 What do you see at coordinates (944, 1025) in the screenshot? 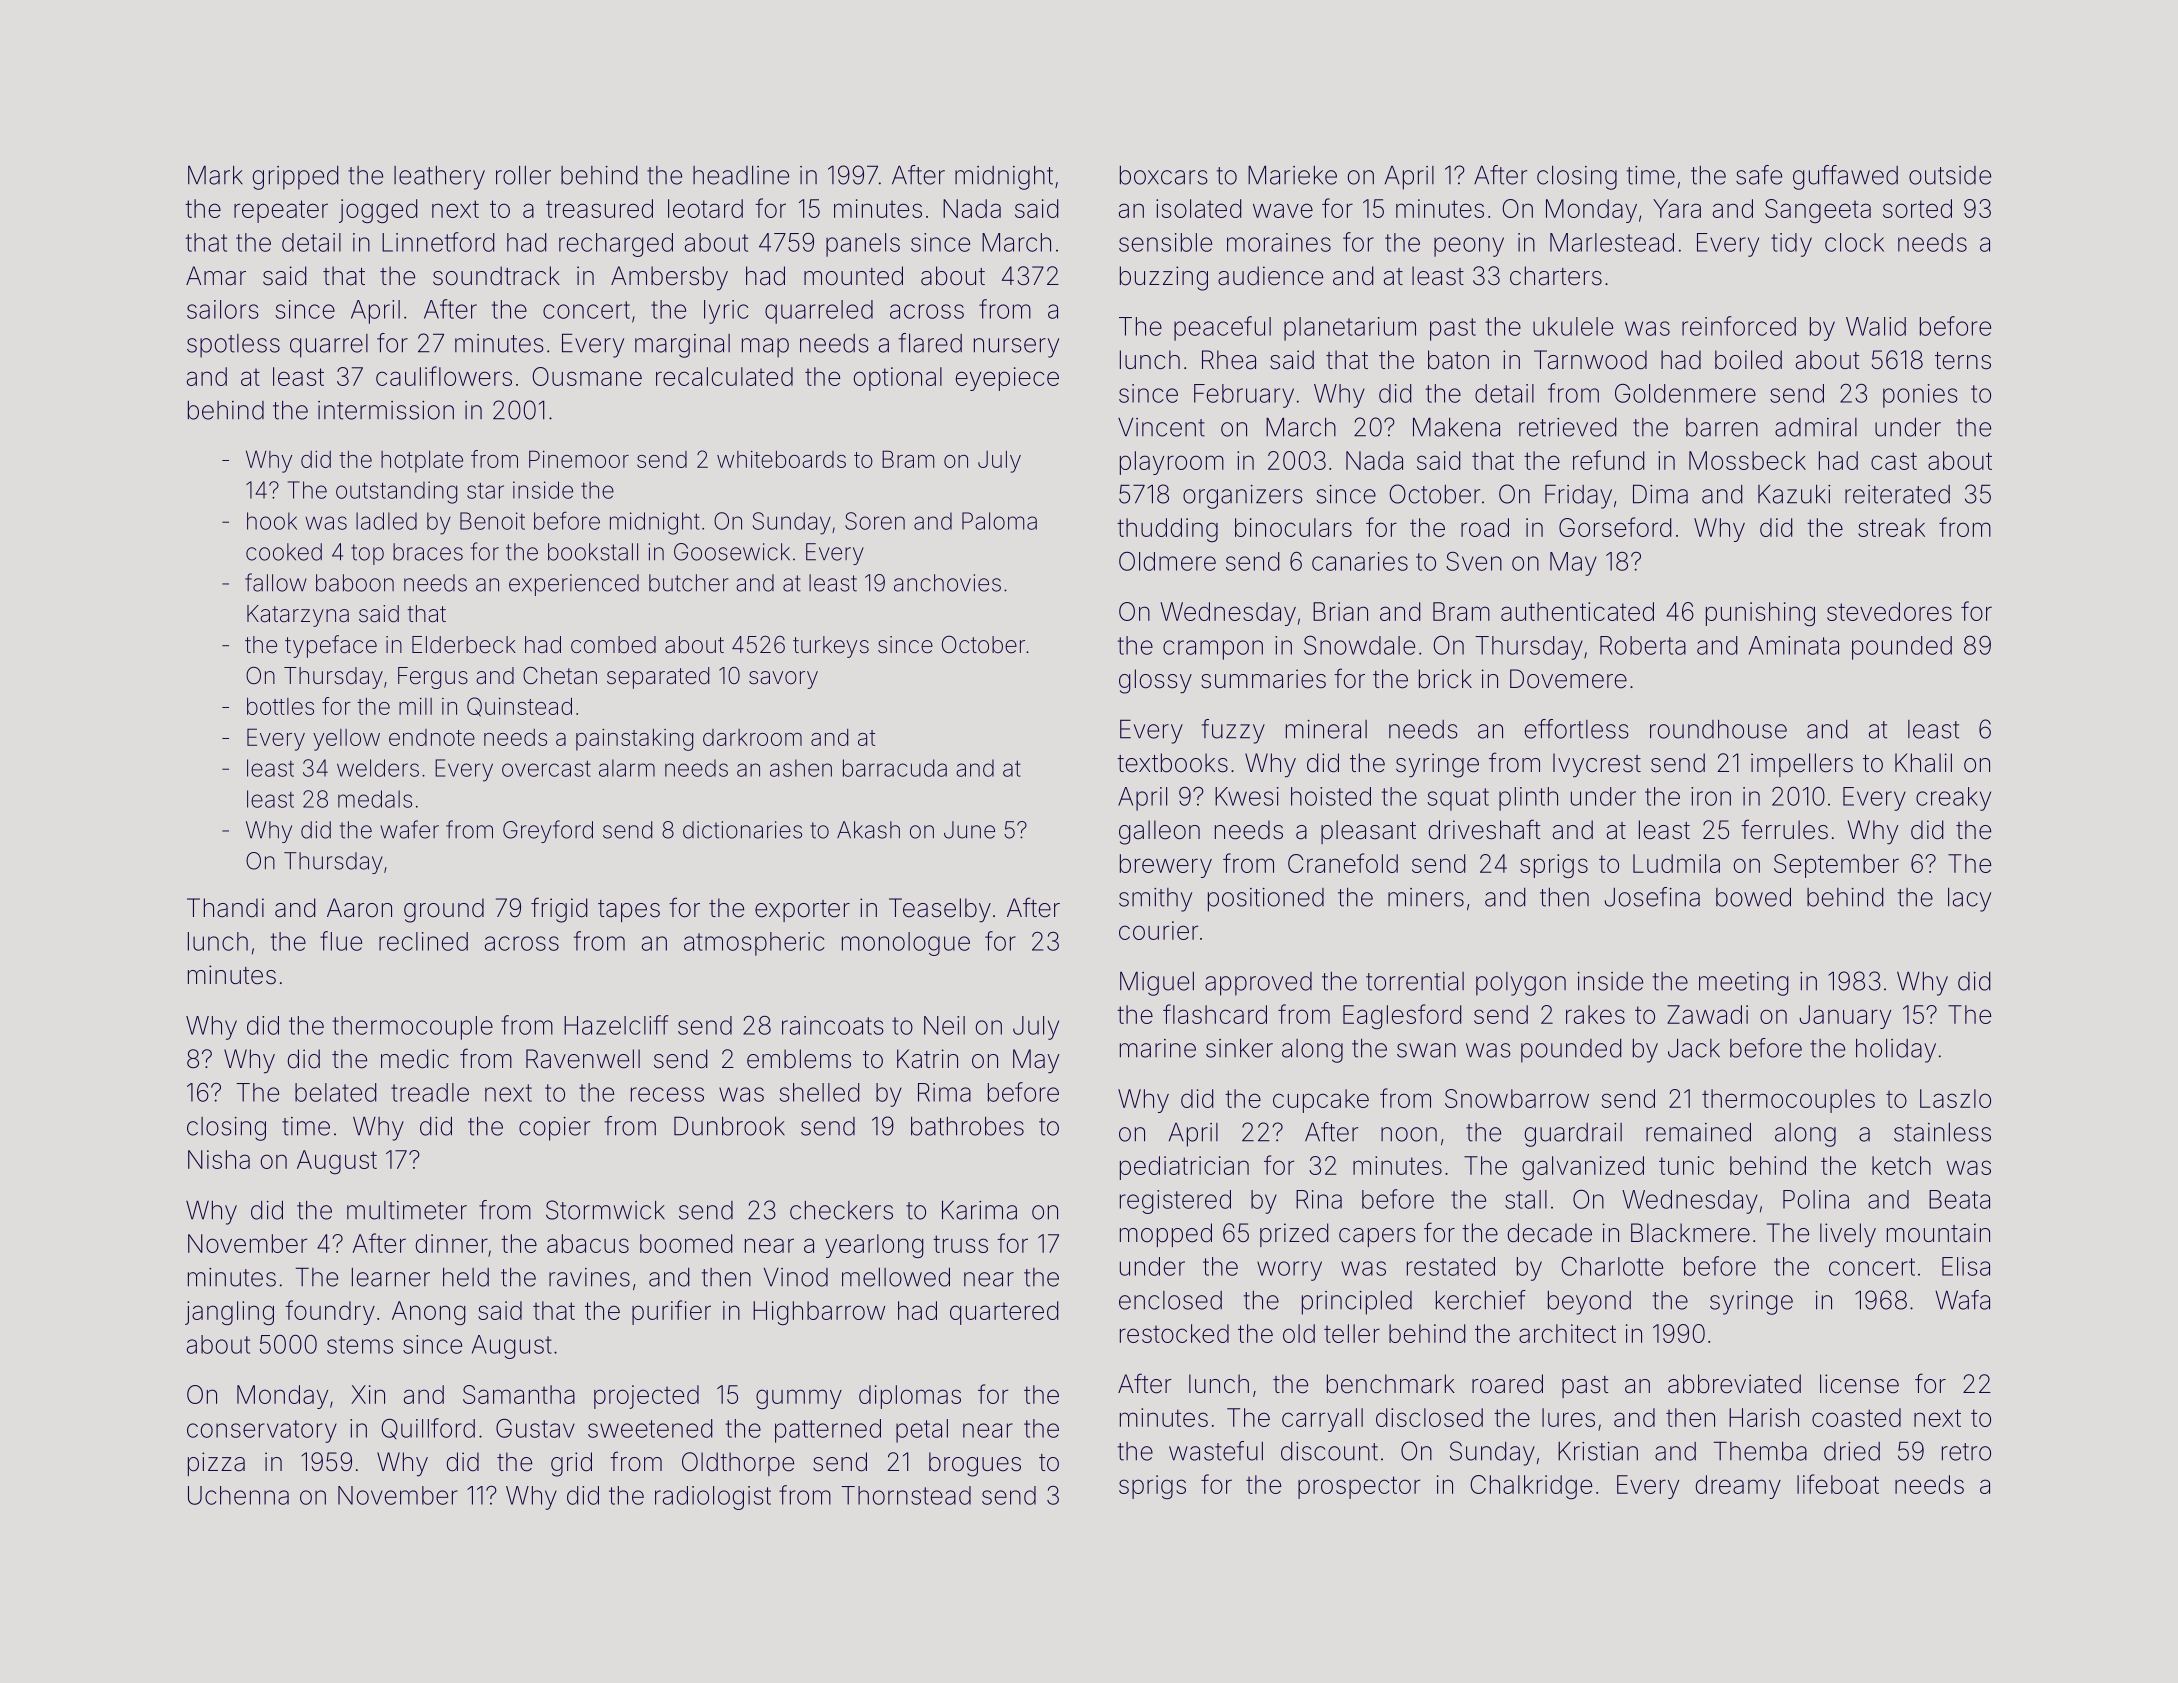
I see `Neil` at bounding box center [944, 1025].
